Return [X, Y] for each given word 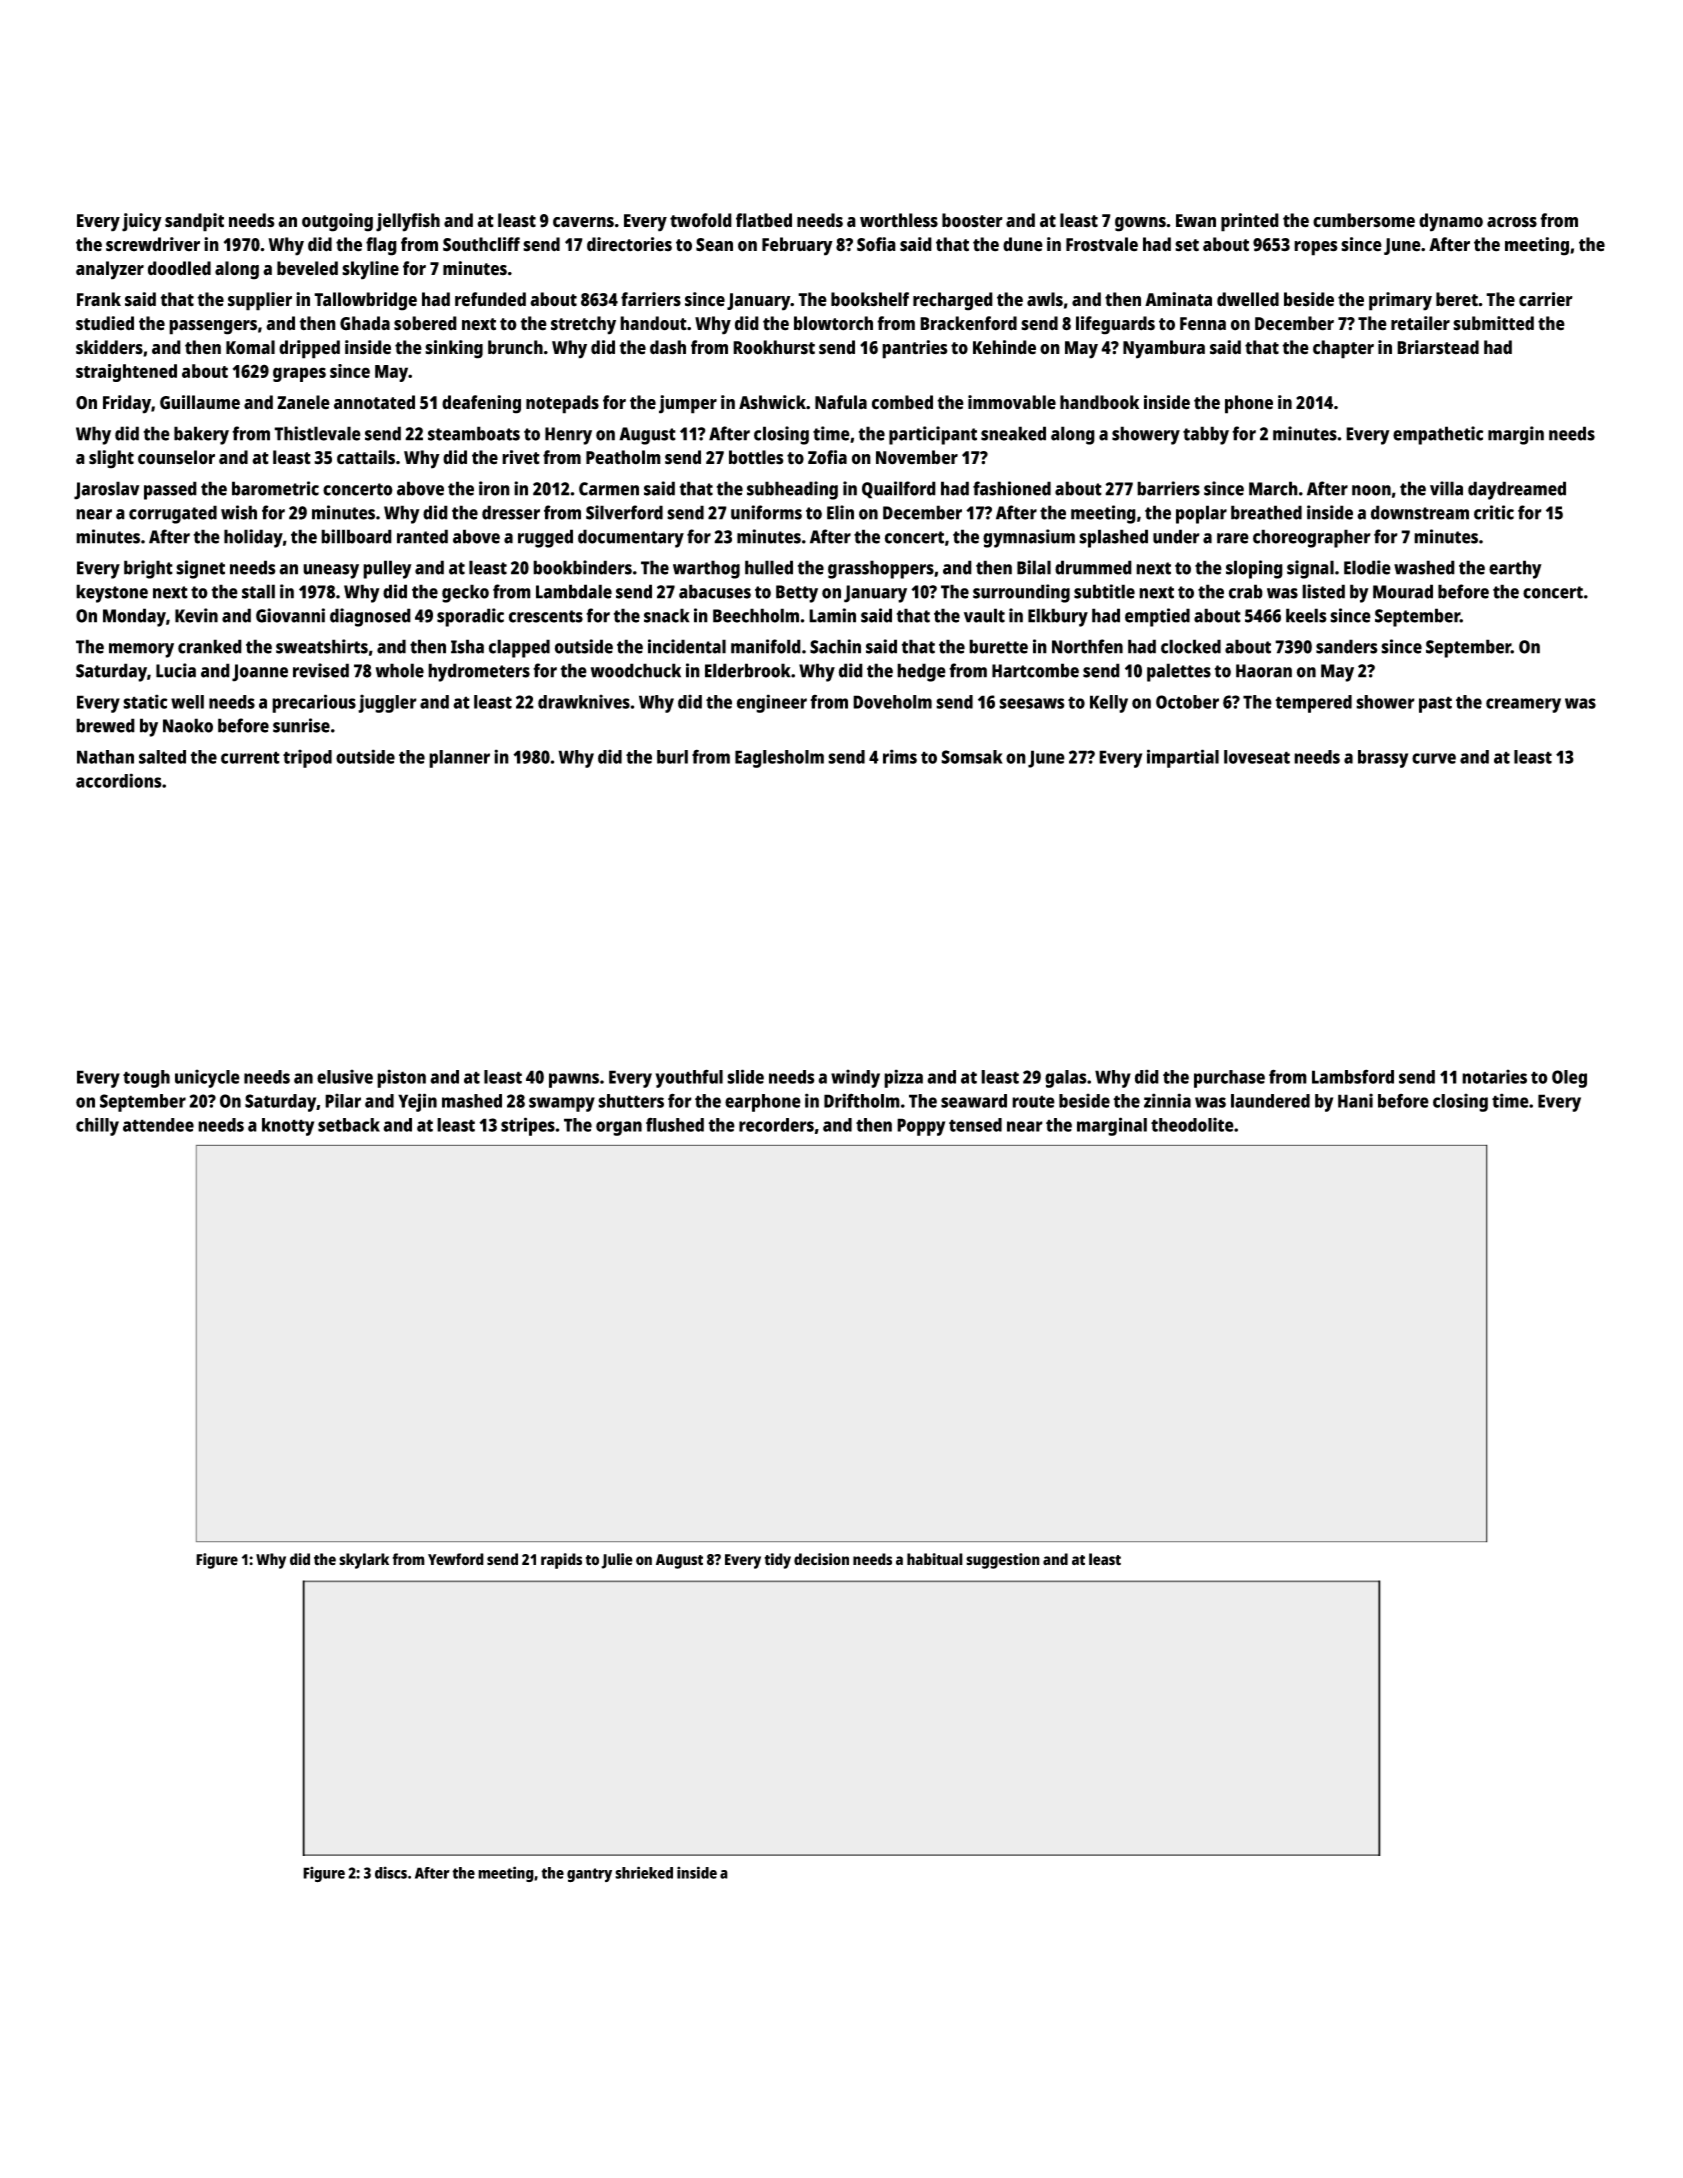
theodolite [1192, 1124]
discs [391, 1872]
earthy [1515, 569]
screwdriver [153, 244]
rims [900, 756]
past [1435, 704]
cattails [366, 457]
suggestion [1003, 1561]
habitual [935, 1559]
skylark [364, 1561]
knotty [288, 1127]
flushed [675, 1124]
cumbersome [1364, 220]
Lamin [832, 615]
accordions [119, 780]
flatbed [764, 220]
